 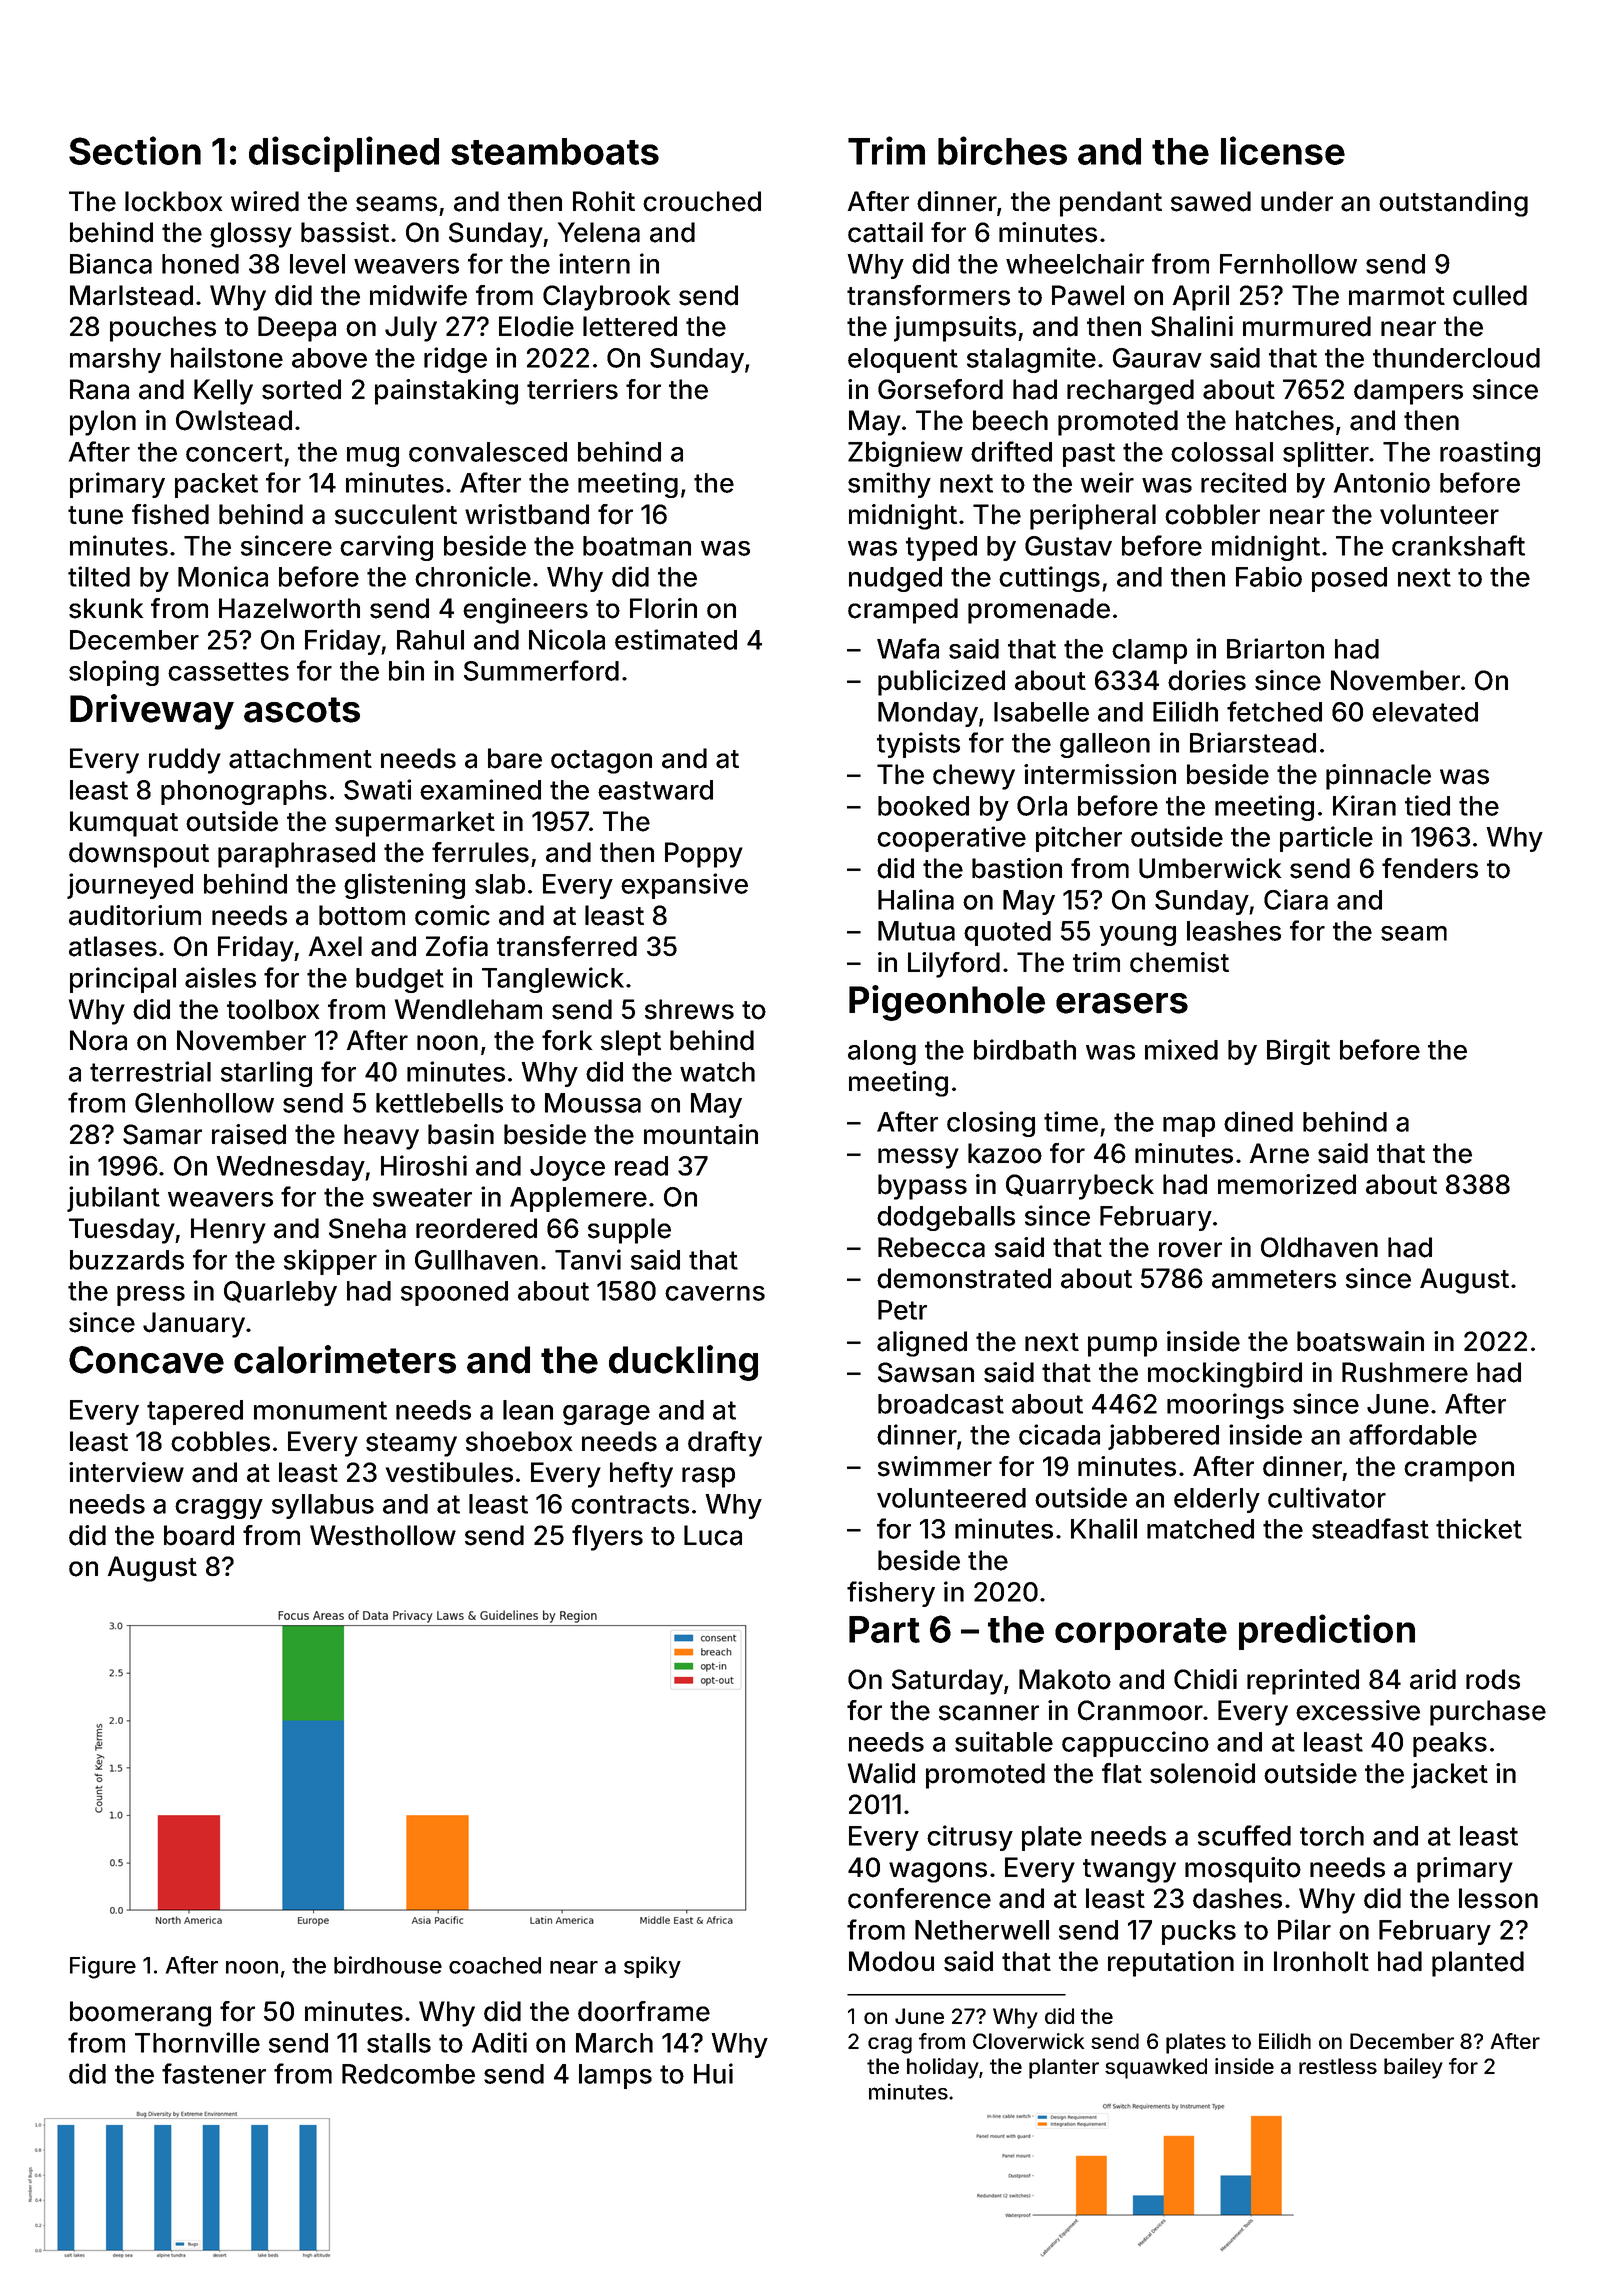 What do you see at coordinates (135, 150) in the document?
I see `Section` at bounding box center [135, 150].
